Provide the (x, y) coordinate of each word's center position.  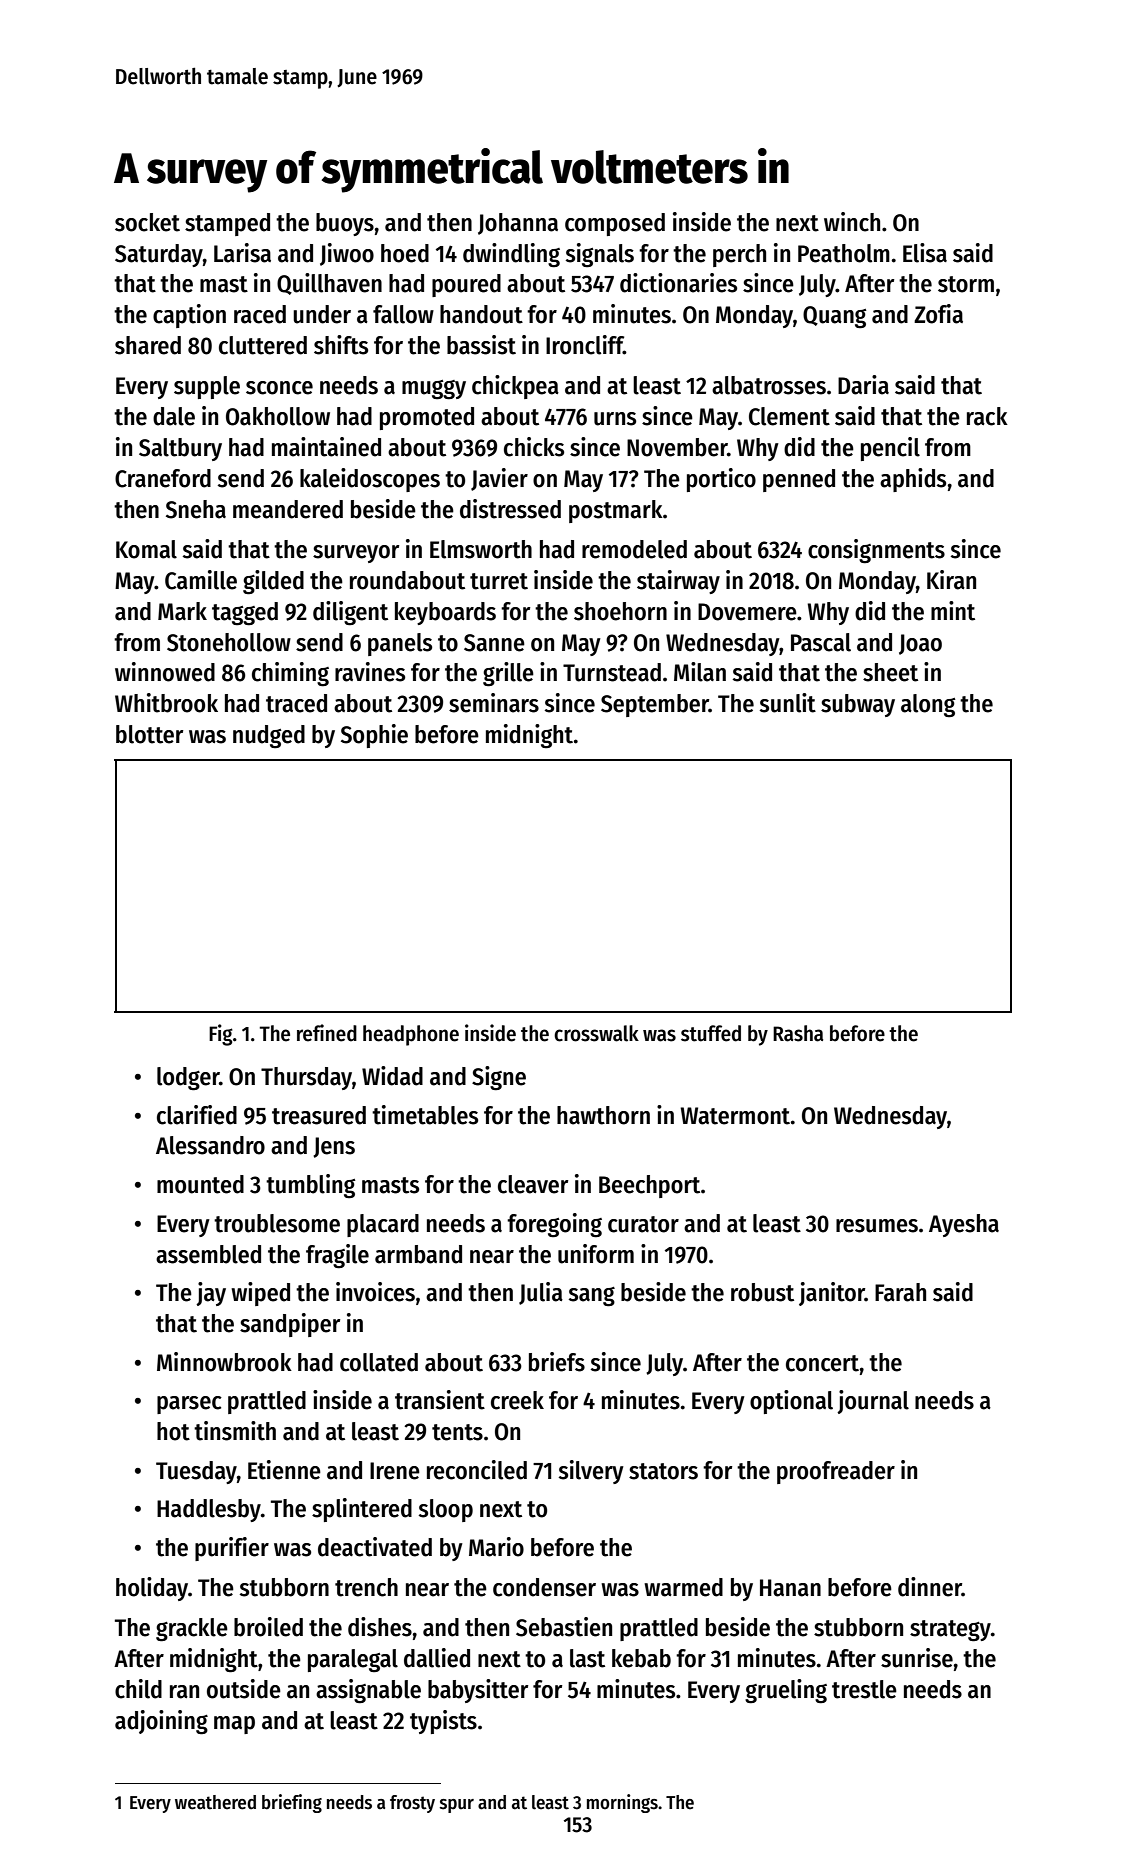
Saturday (159, 255)
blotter (149, 734)
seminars (494, 703)
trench (366, 1587)
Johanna (518, 224)
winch (852, 222)
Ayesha (964, 1225)
